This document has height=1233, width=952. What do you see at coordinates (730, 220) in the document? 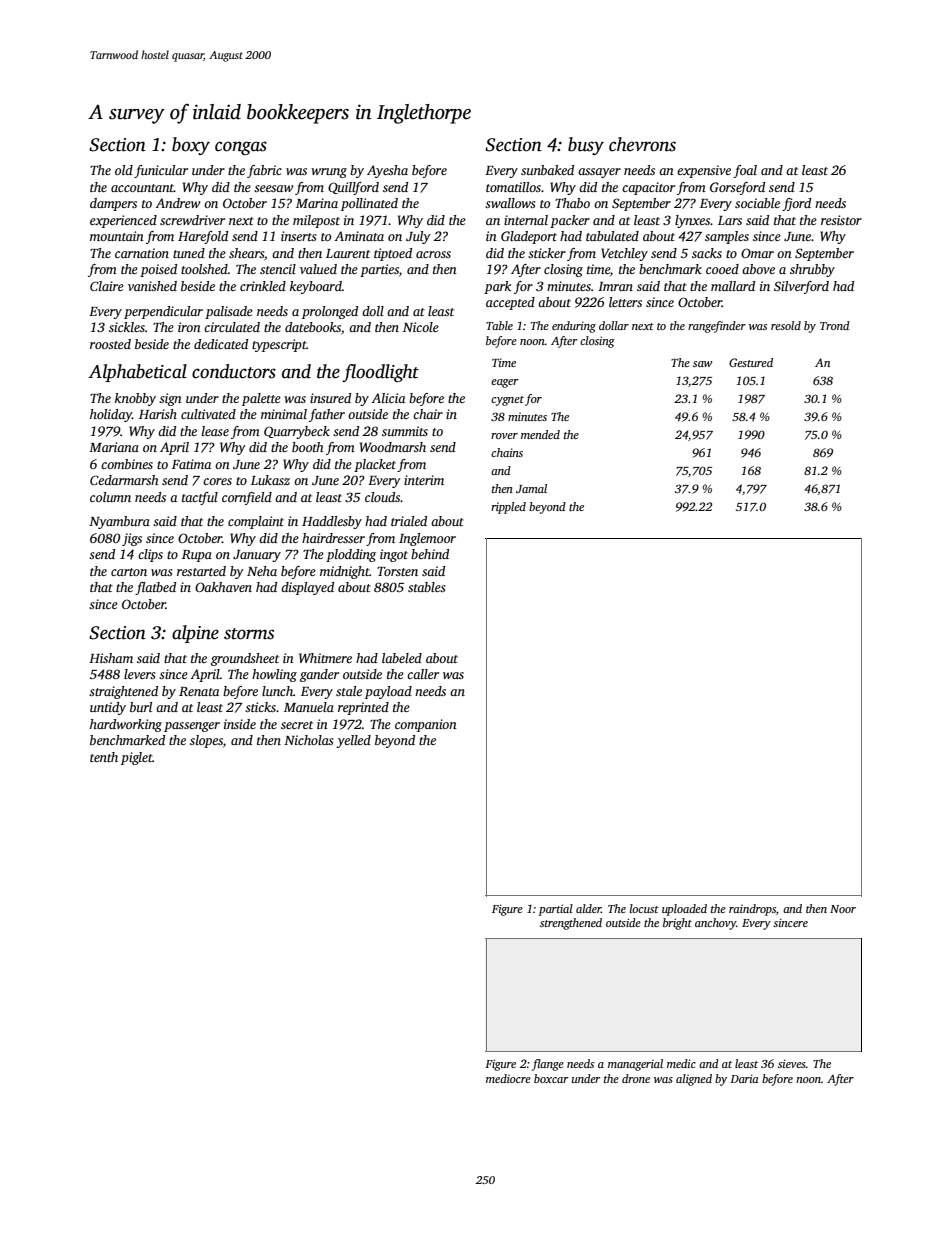
I see `Lars` at bounding box center [730, 220].
